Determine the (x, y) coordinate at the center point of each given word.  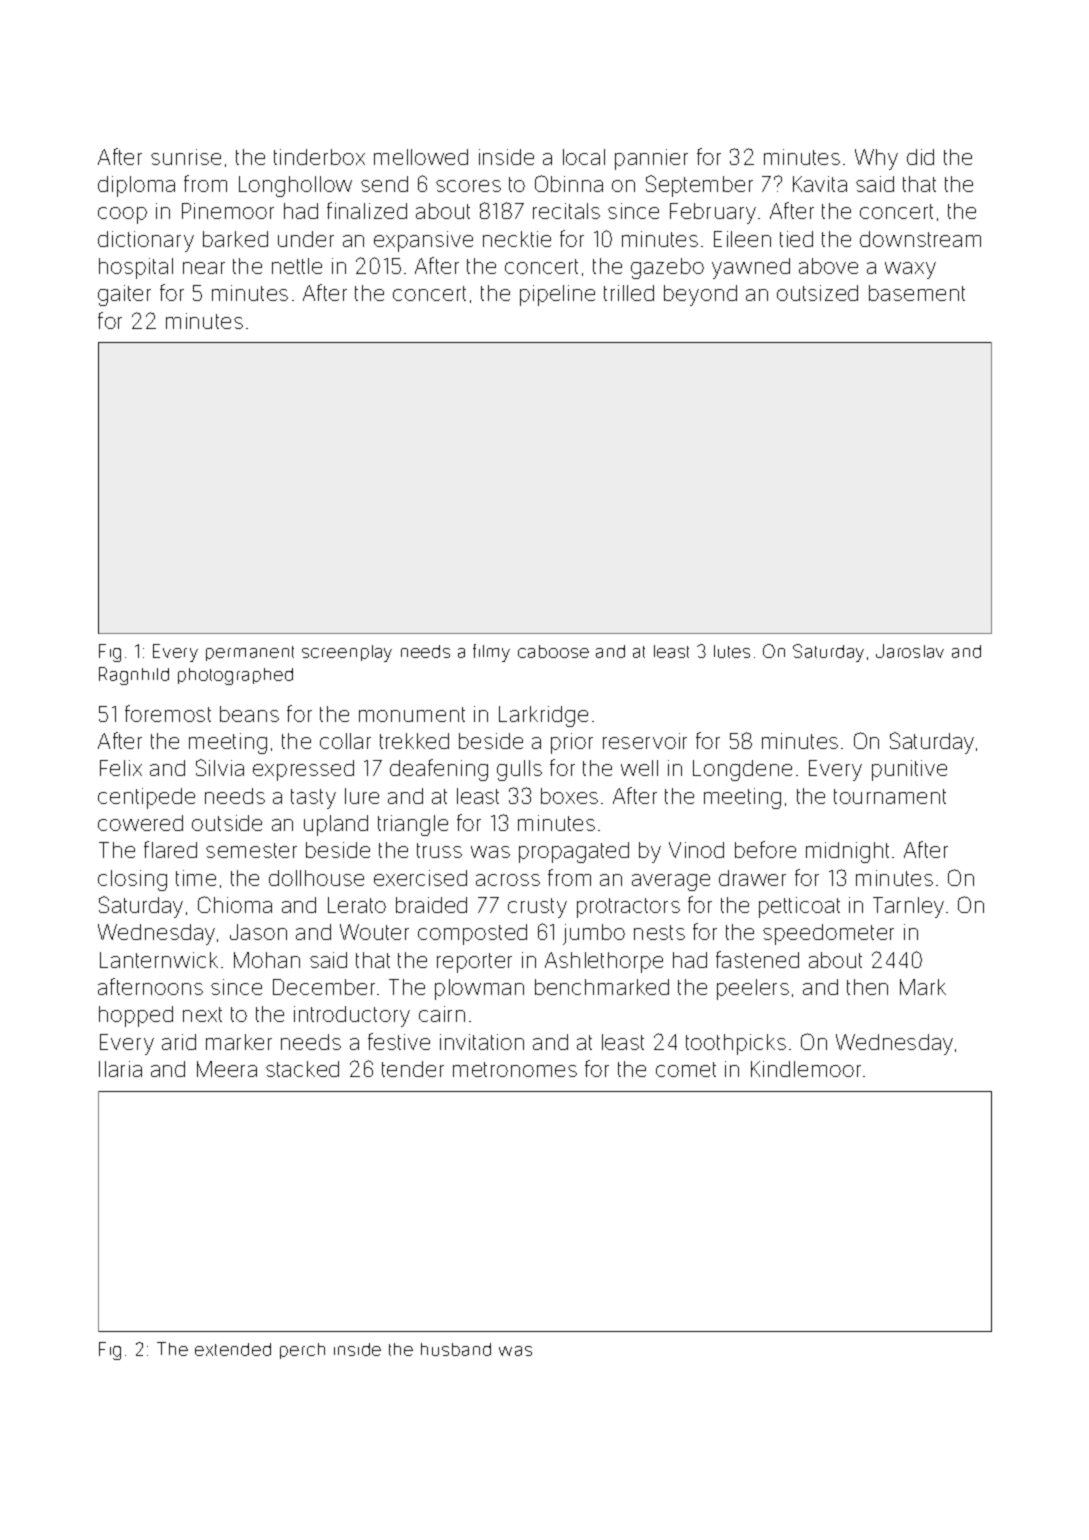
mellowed (421, 157)
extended (233, 1349)
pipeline (557, 295)
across (508, 880)
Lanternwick (159, 960)
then (867, 987)
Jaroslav (910, 651)
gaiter (124, 295)
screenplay (347, 653)
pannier (651, 159)
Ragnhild (134, 676)
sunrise (186, 157)
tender (413, 1069)
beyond (700, 295)
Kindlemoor (806, 1069)
